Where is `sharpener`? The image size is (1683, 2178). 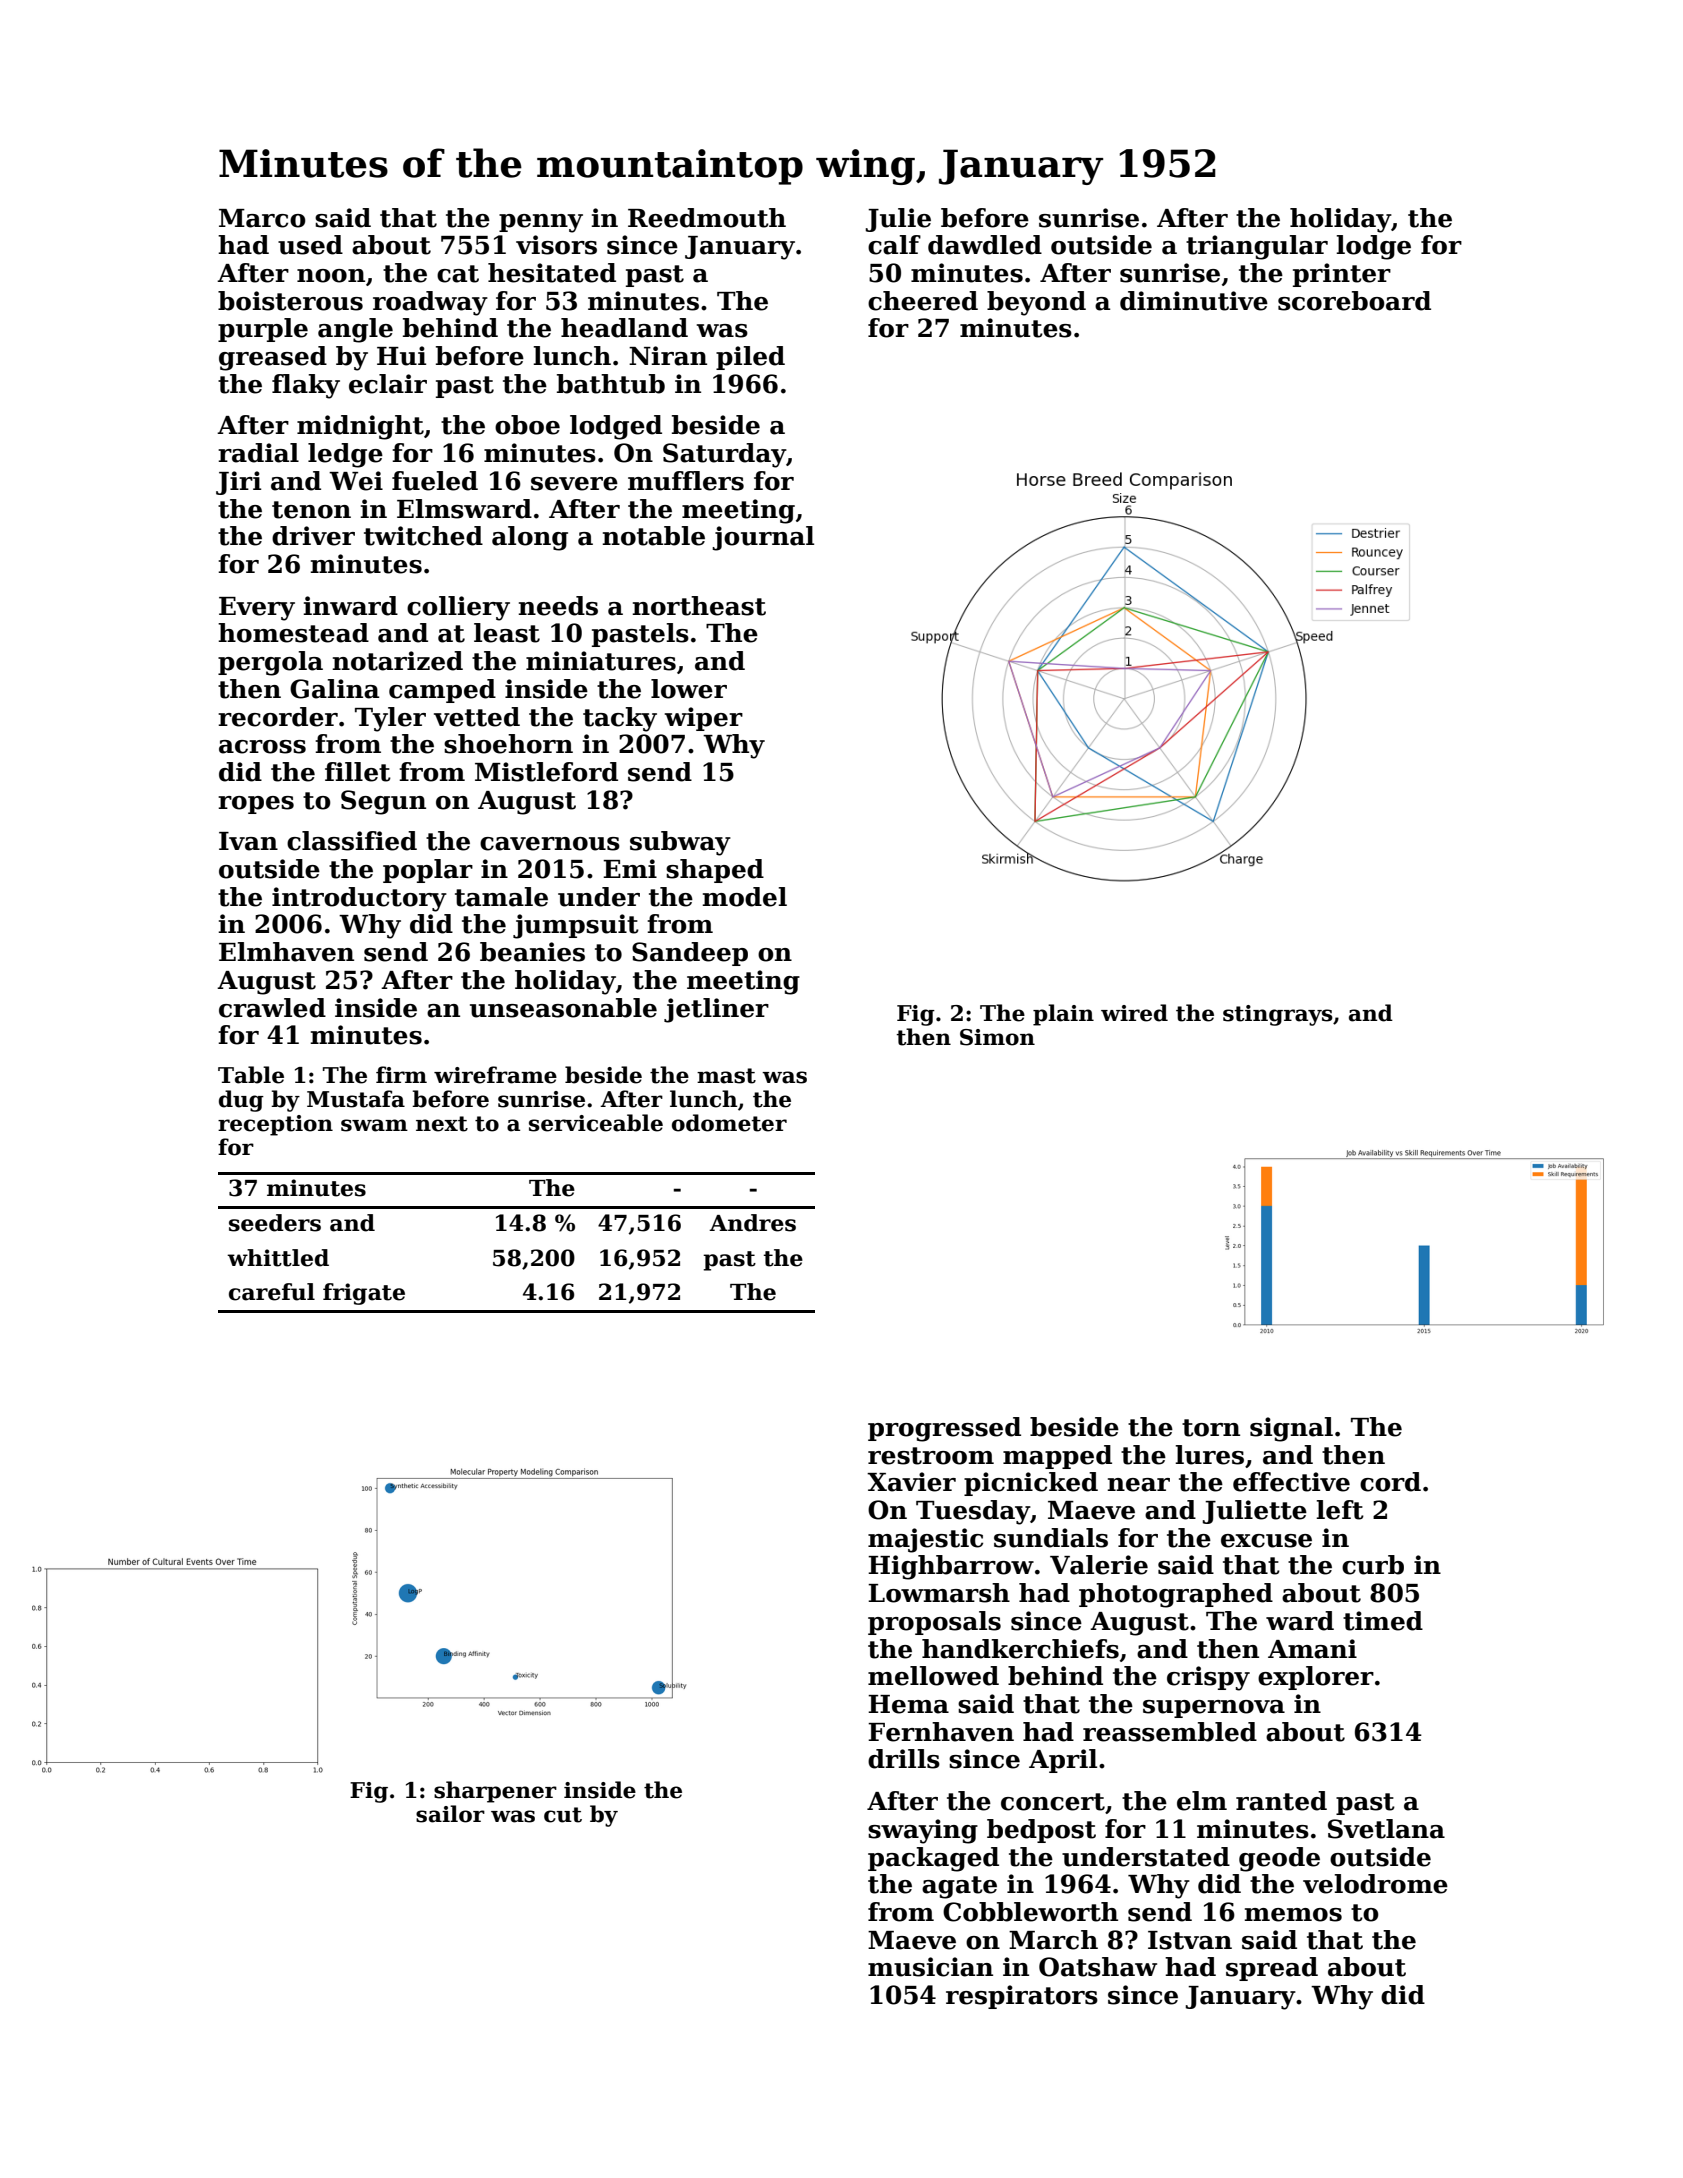
sharpener is located at coordinates (495, 1792).
